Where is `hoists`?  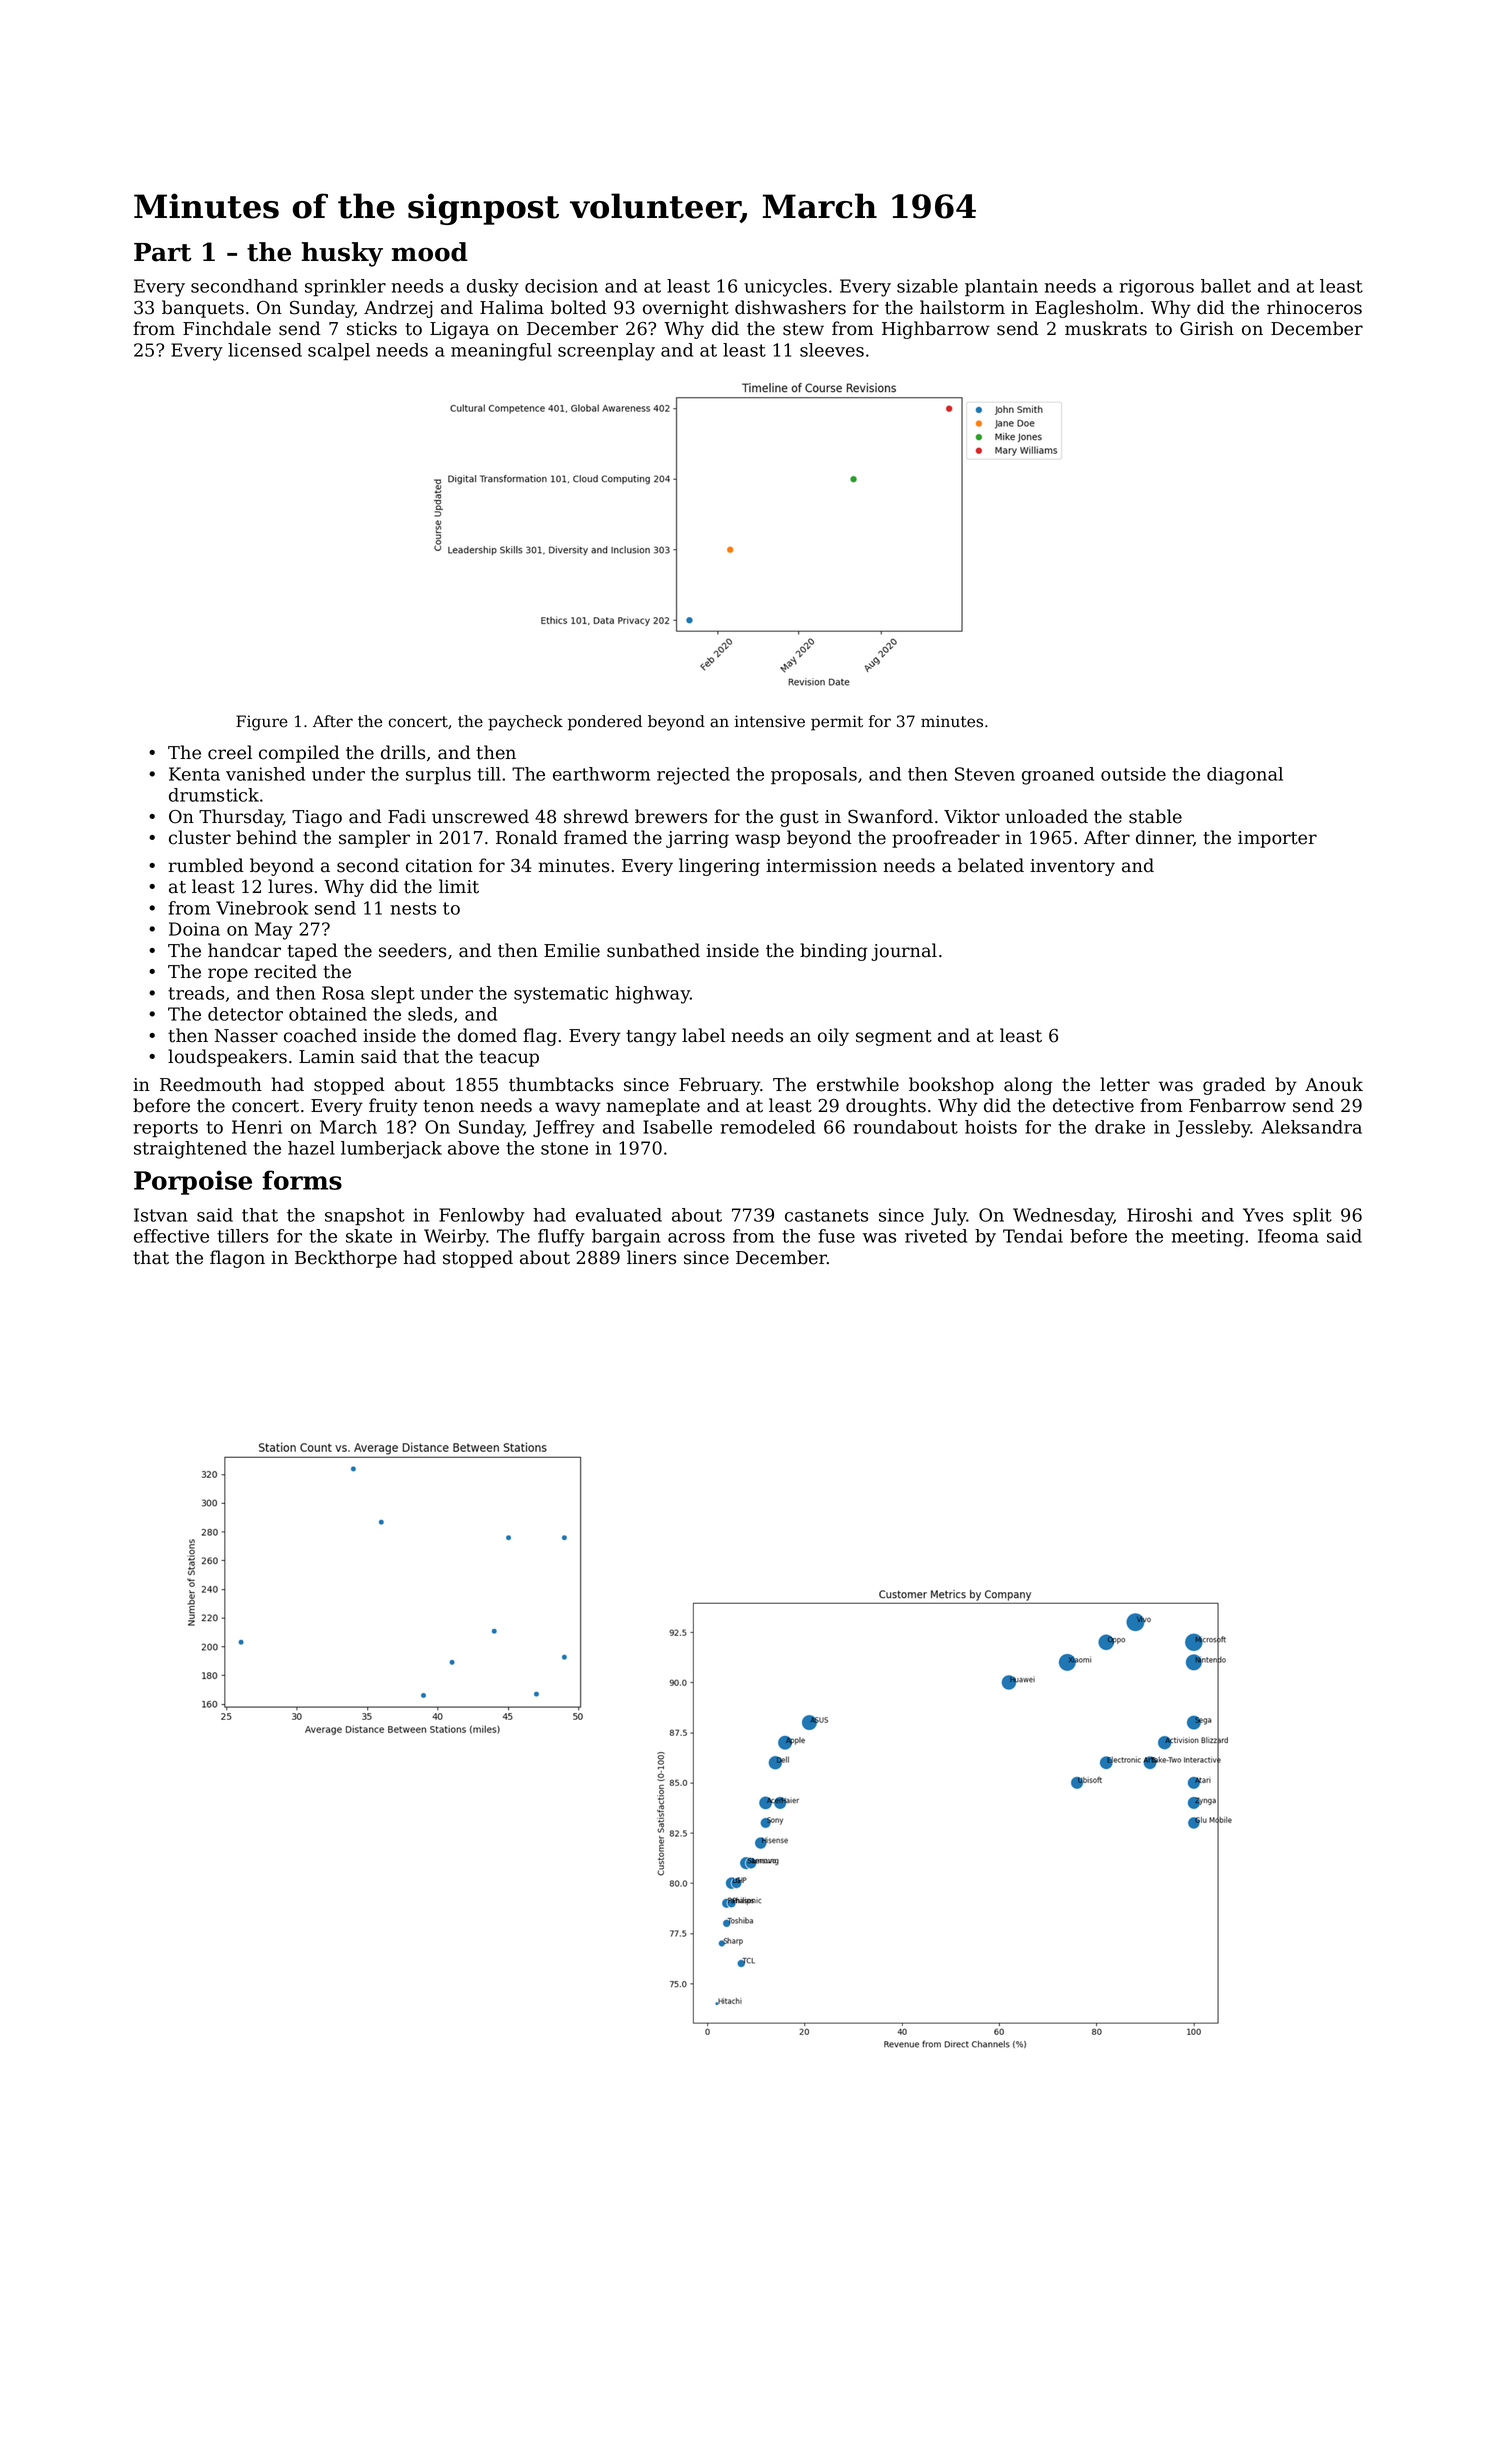
hoists is located at coordinates (991, 1127).
